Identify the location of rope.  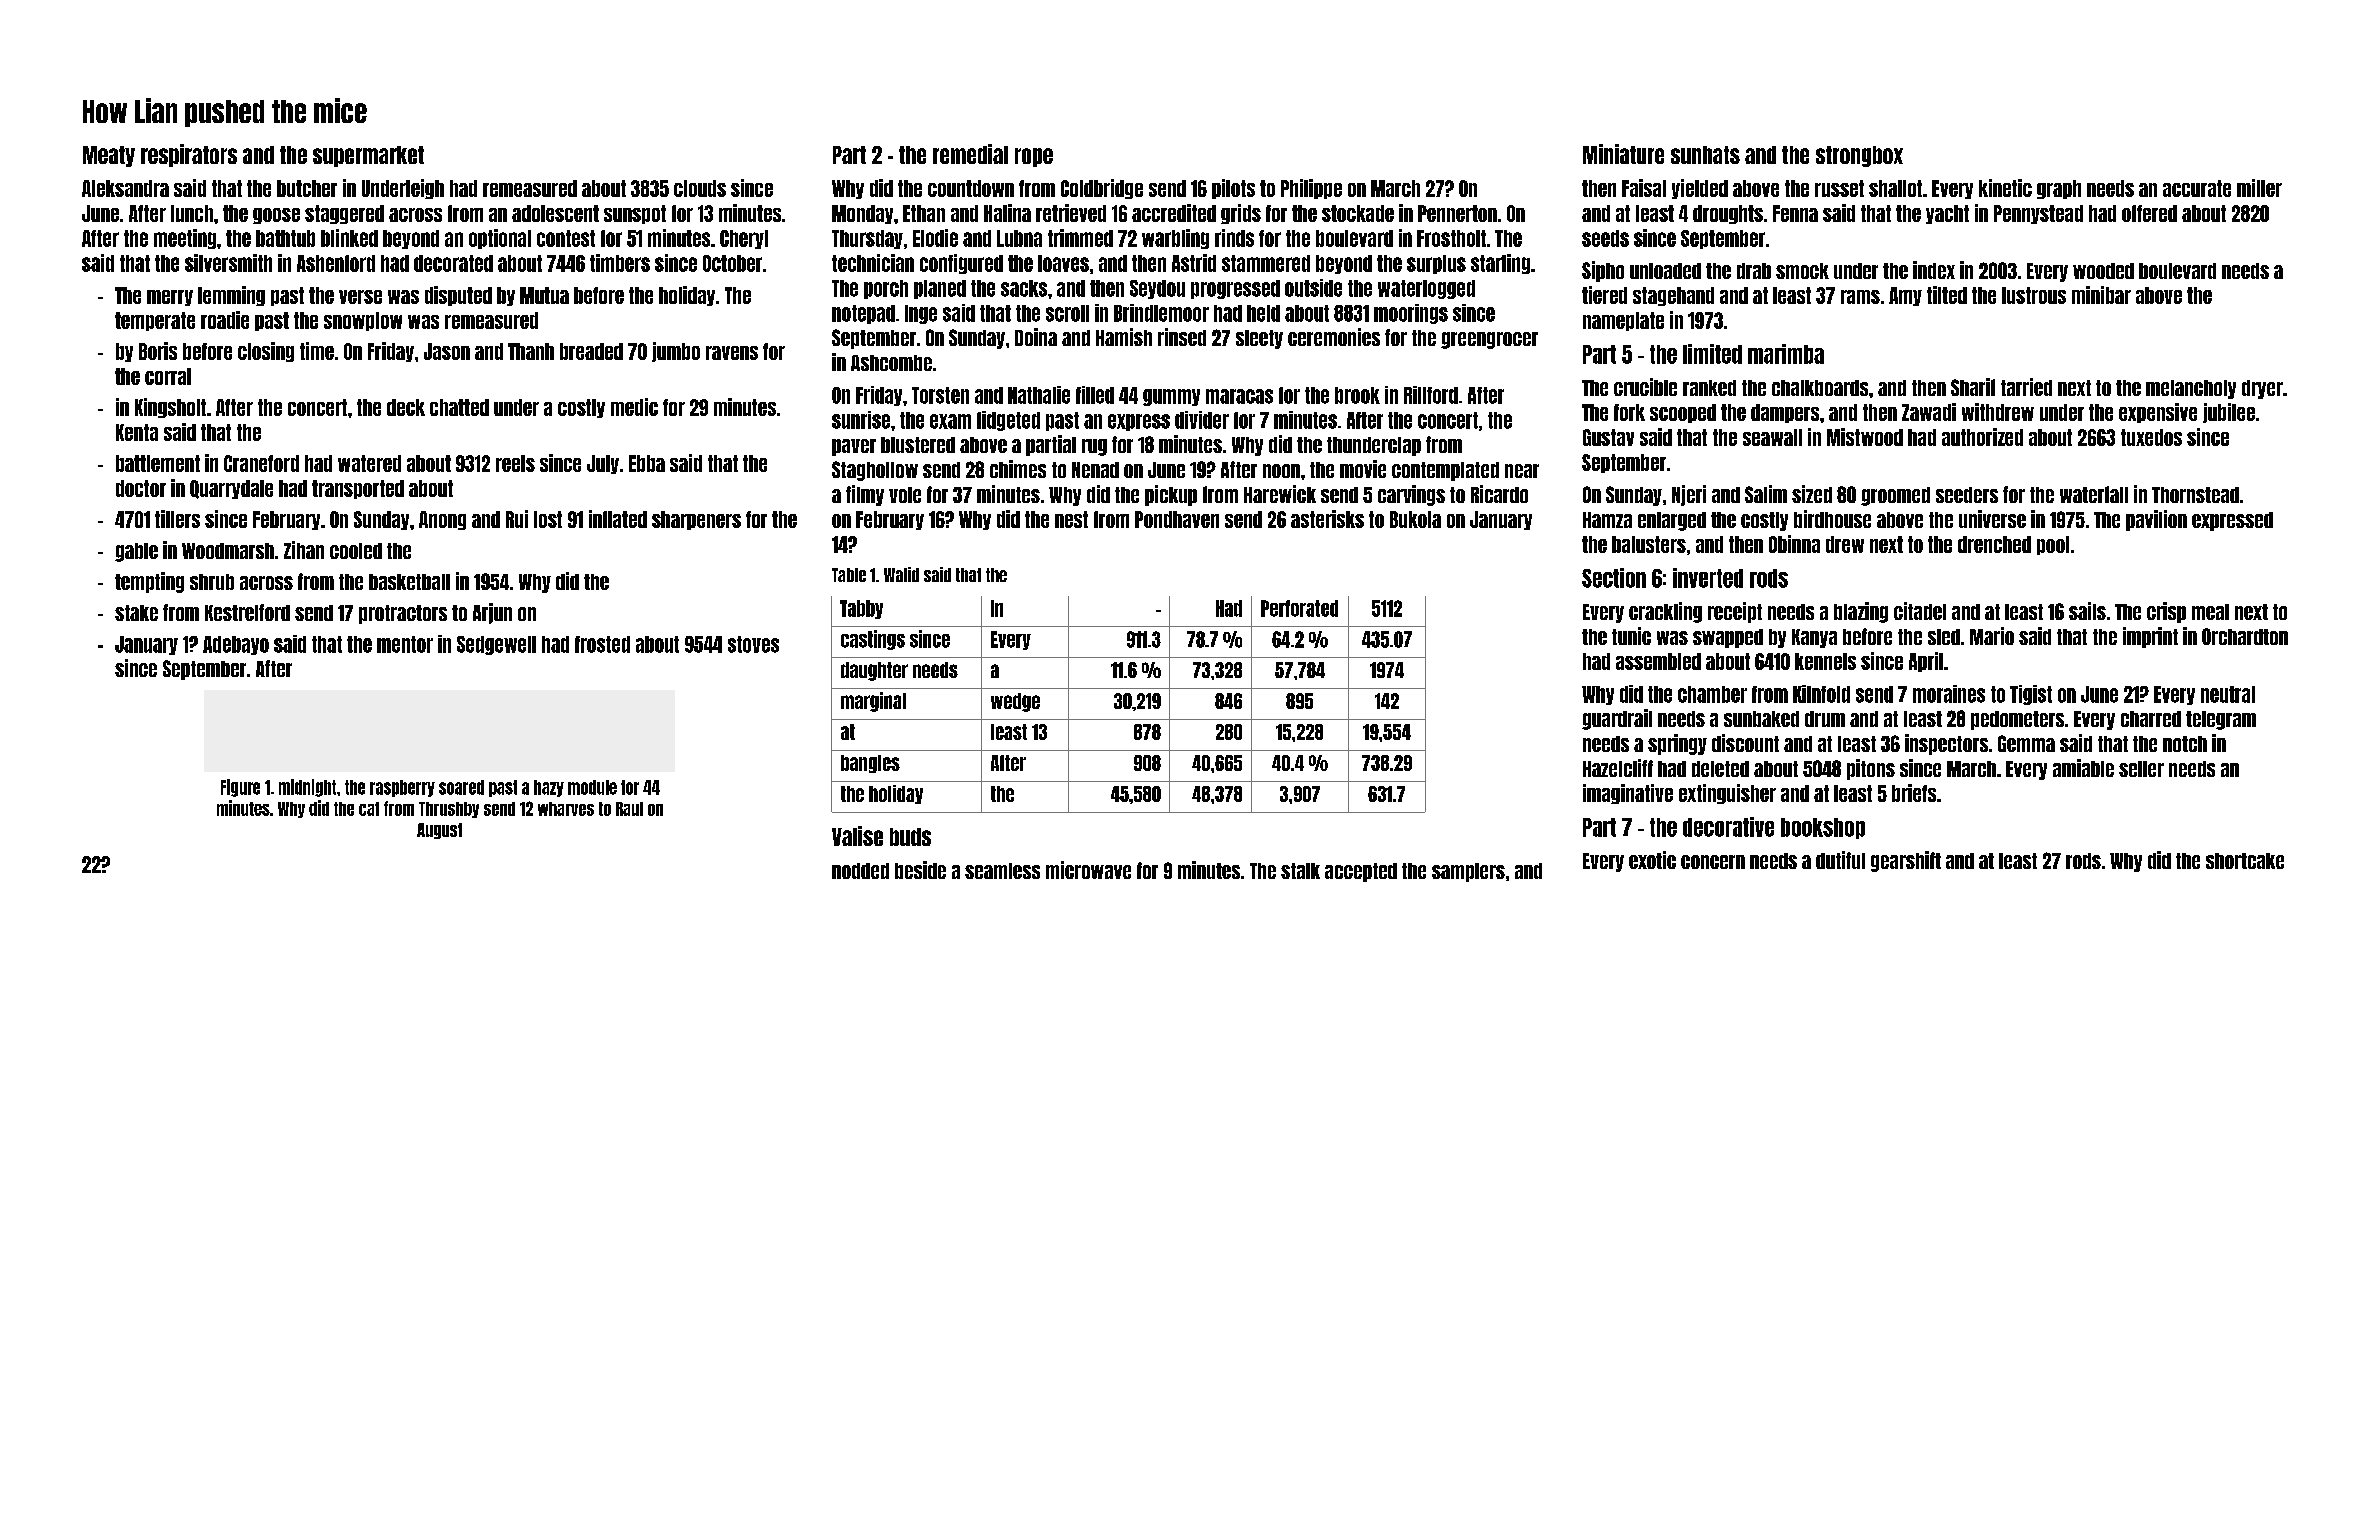
(1034, 157).
